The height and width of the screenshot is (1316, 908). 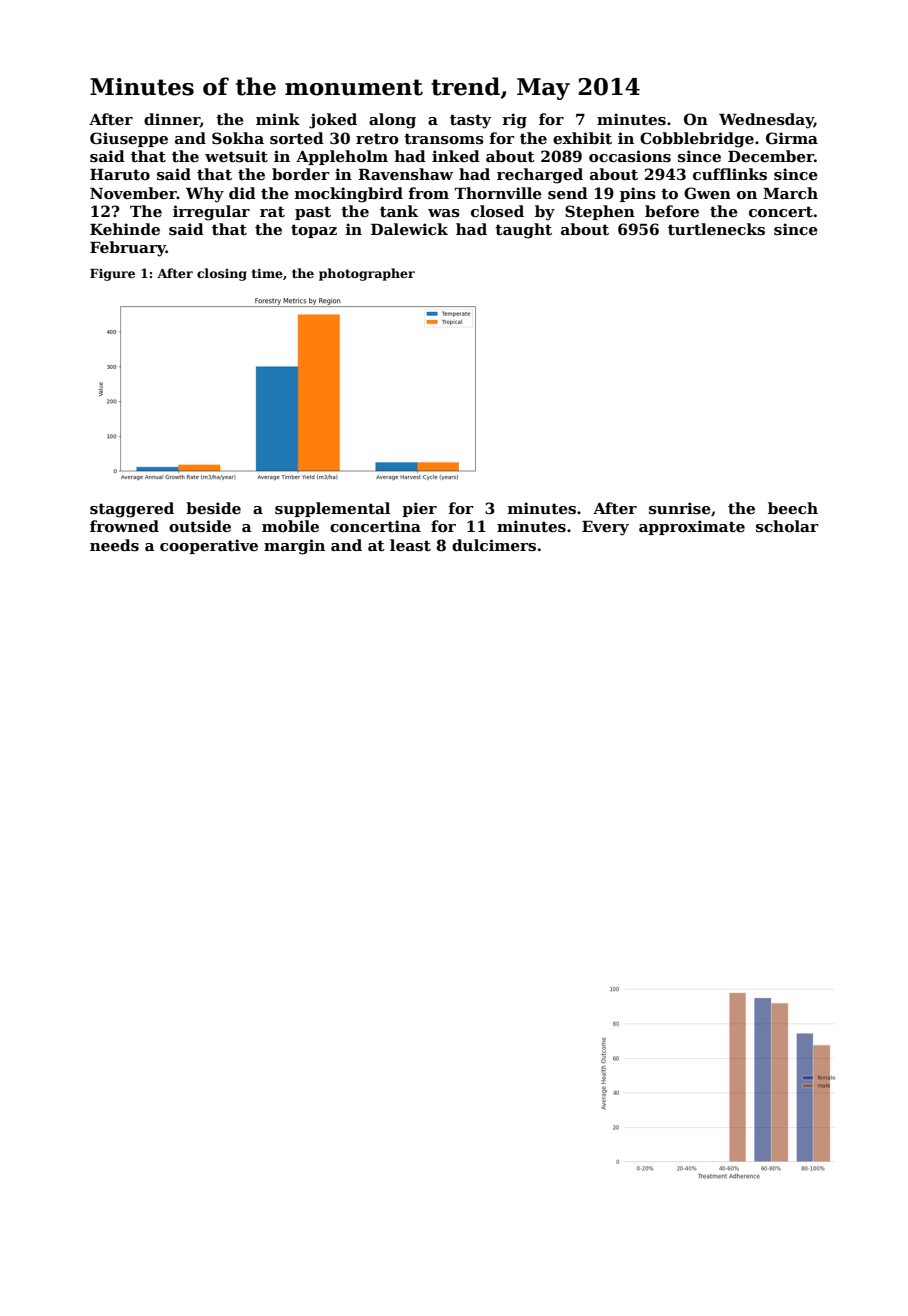 I want to click on Giuseppe, so click(x=129, y=139).
